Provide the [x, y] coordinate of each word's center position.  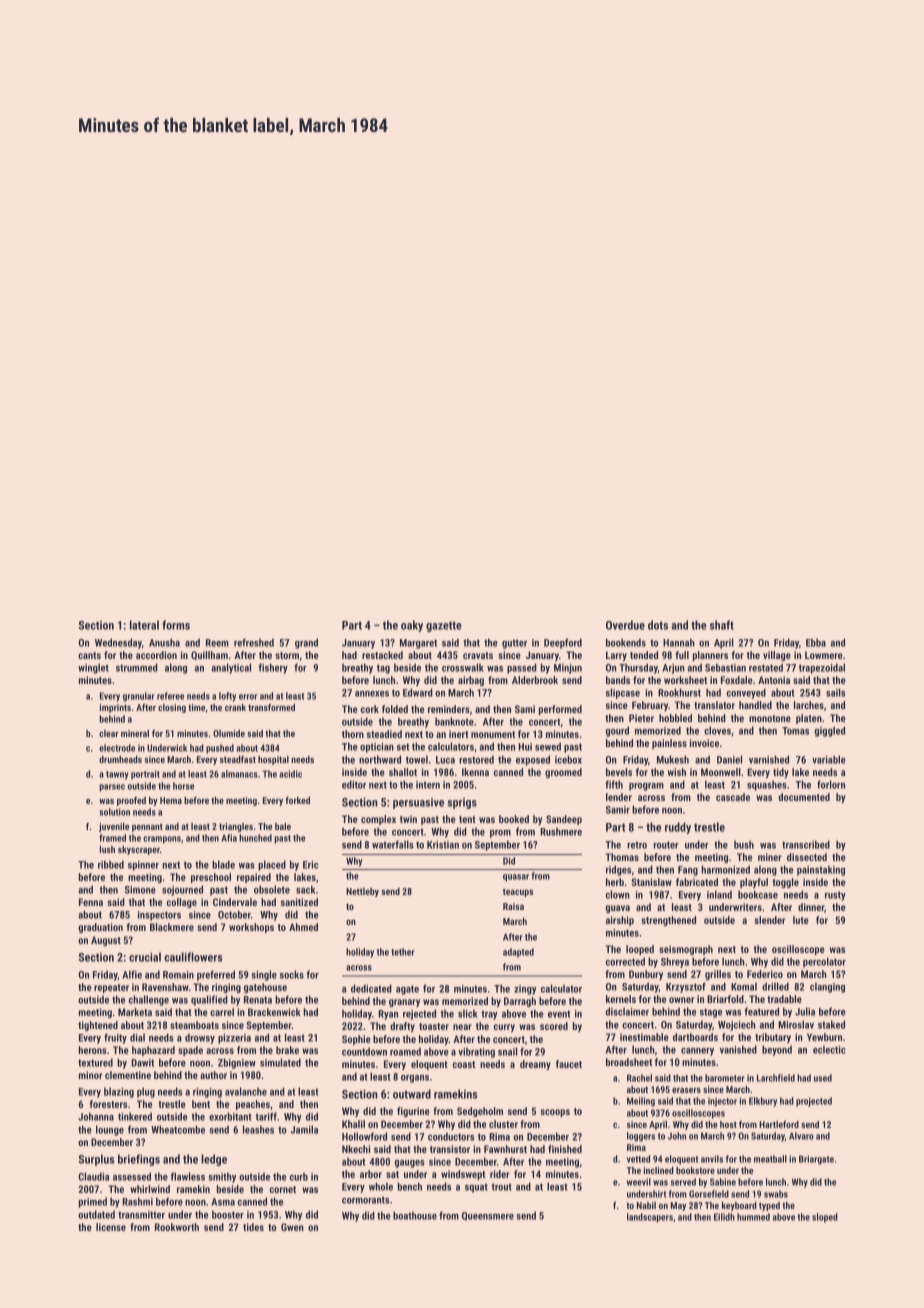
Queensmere [488, 1216]
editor [354, 784]
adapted [518, 953]
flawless [188, 1176]
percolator [824, 962]
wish [677, 772]
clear [109, 733]
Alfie [132, 974]
